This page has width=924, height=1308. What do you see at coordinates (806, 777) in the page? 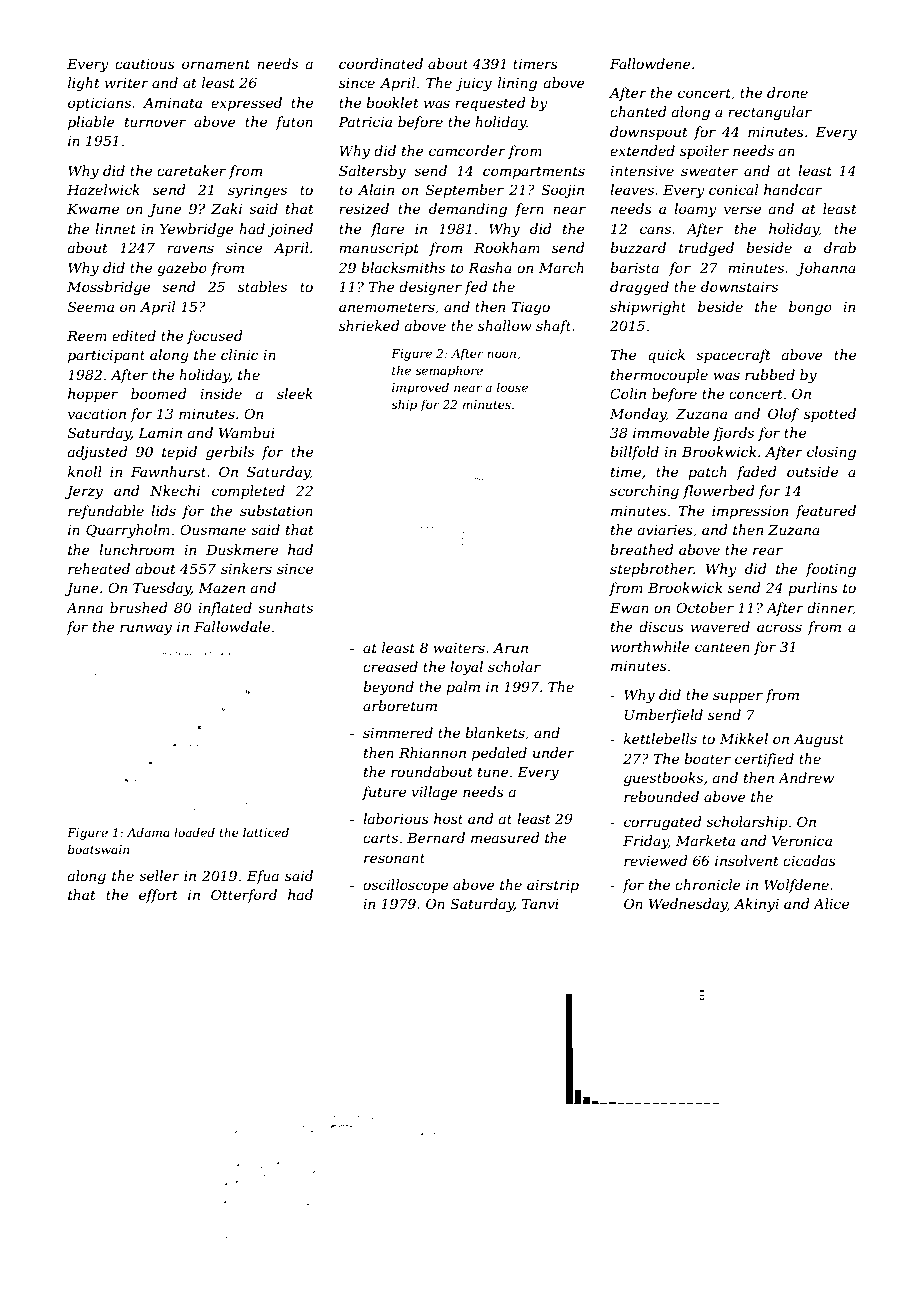
I see `Andrew` at bounding box center [806, 777].
